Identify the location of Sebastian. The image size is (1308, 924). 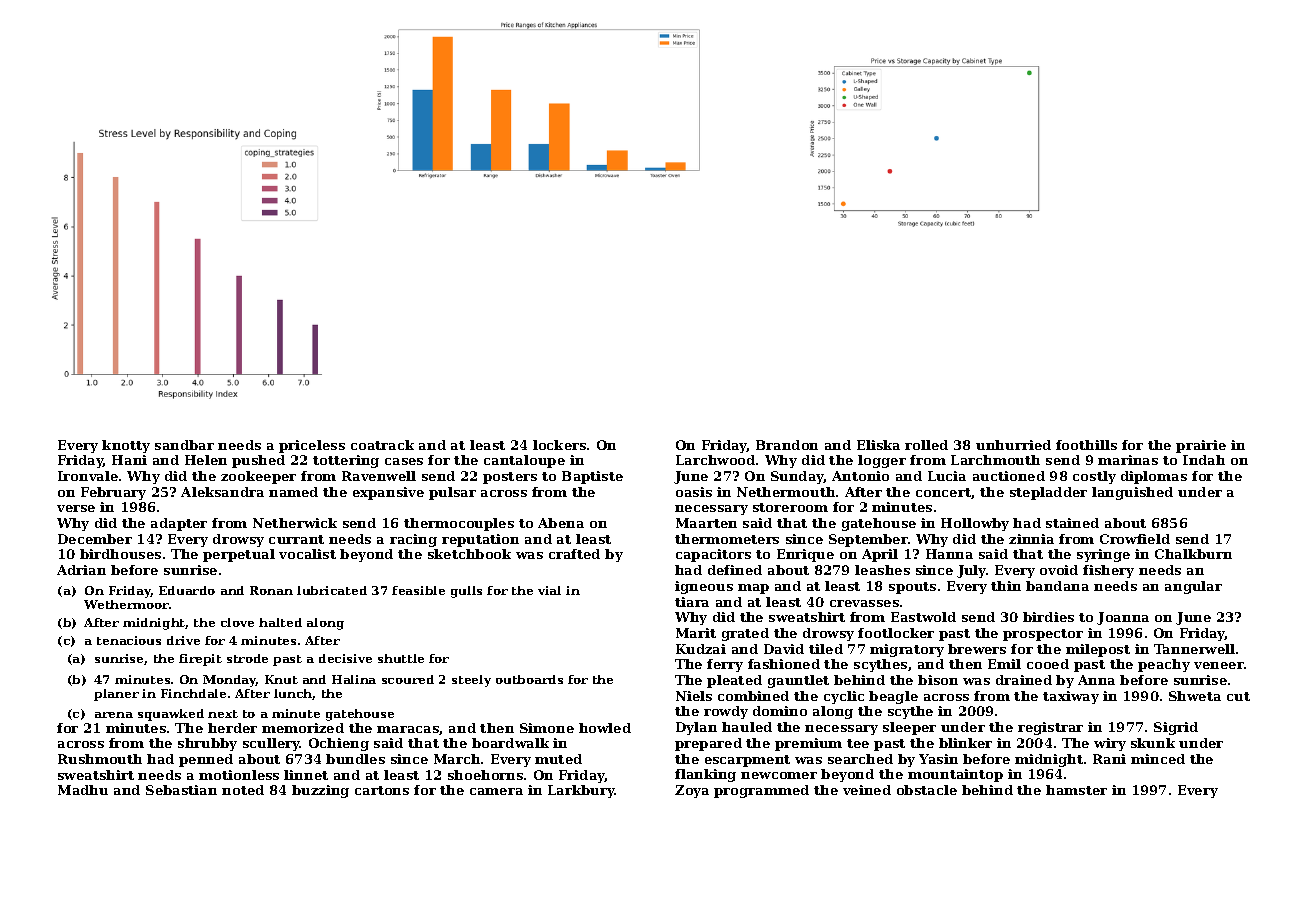
(181, 790).
